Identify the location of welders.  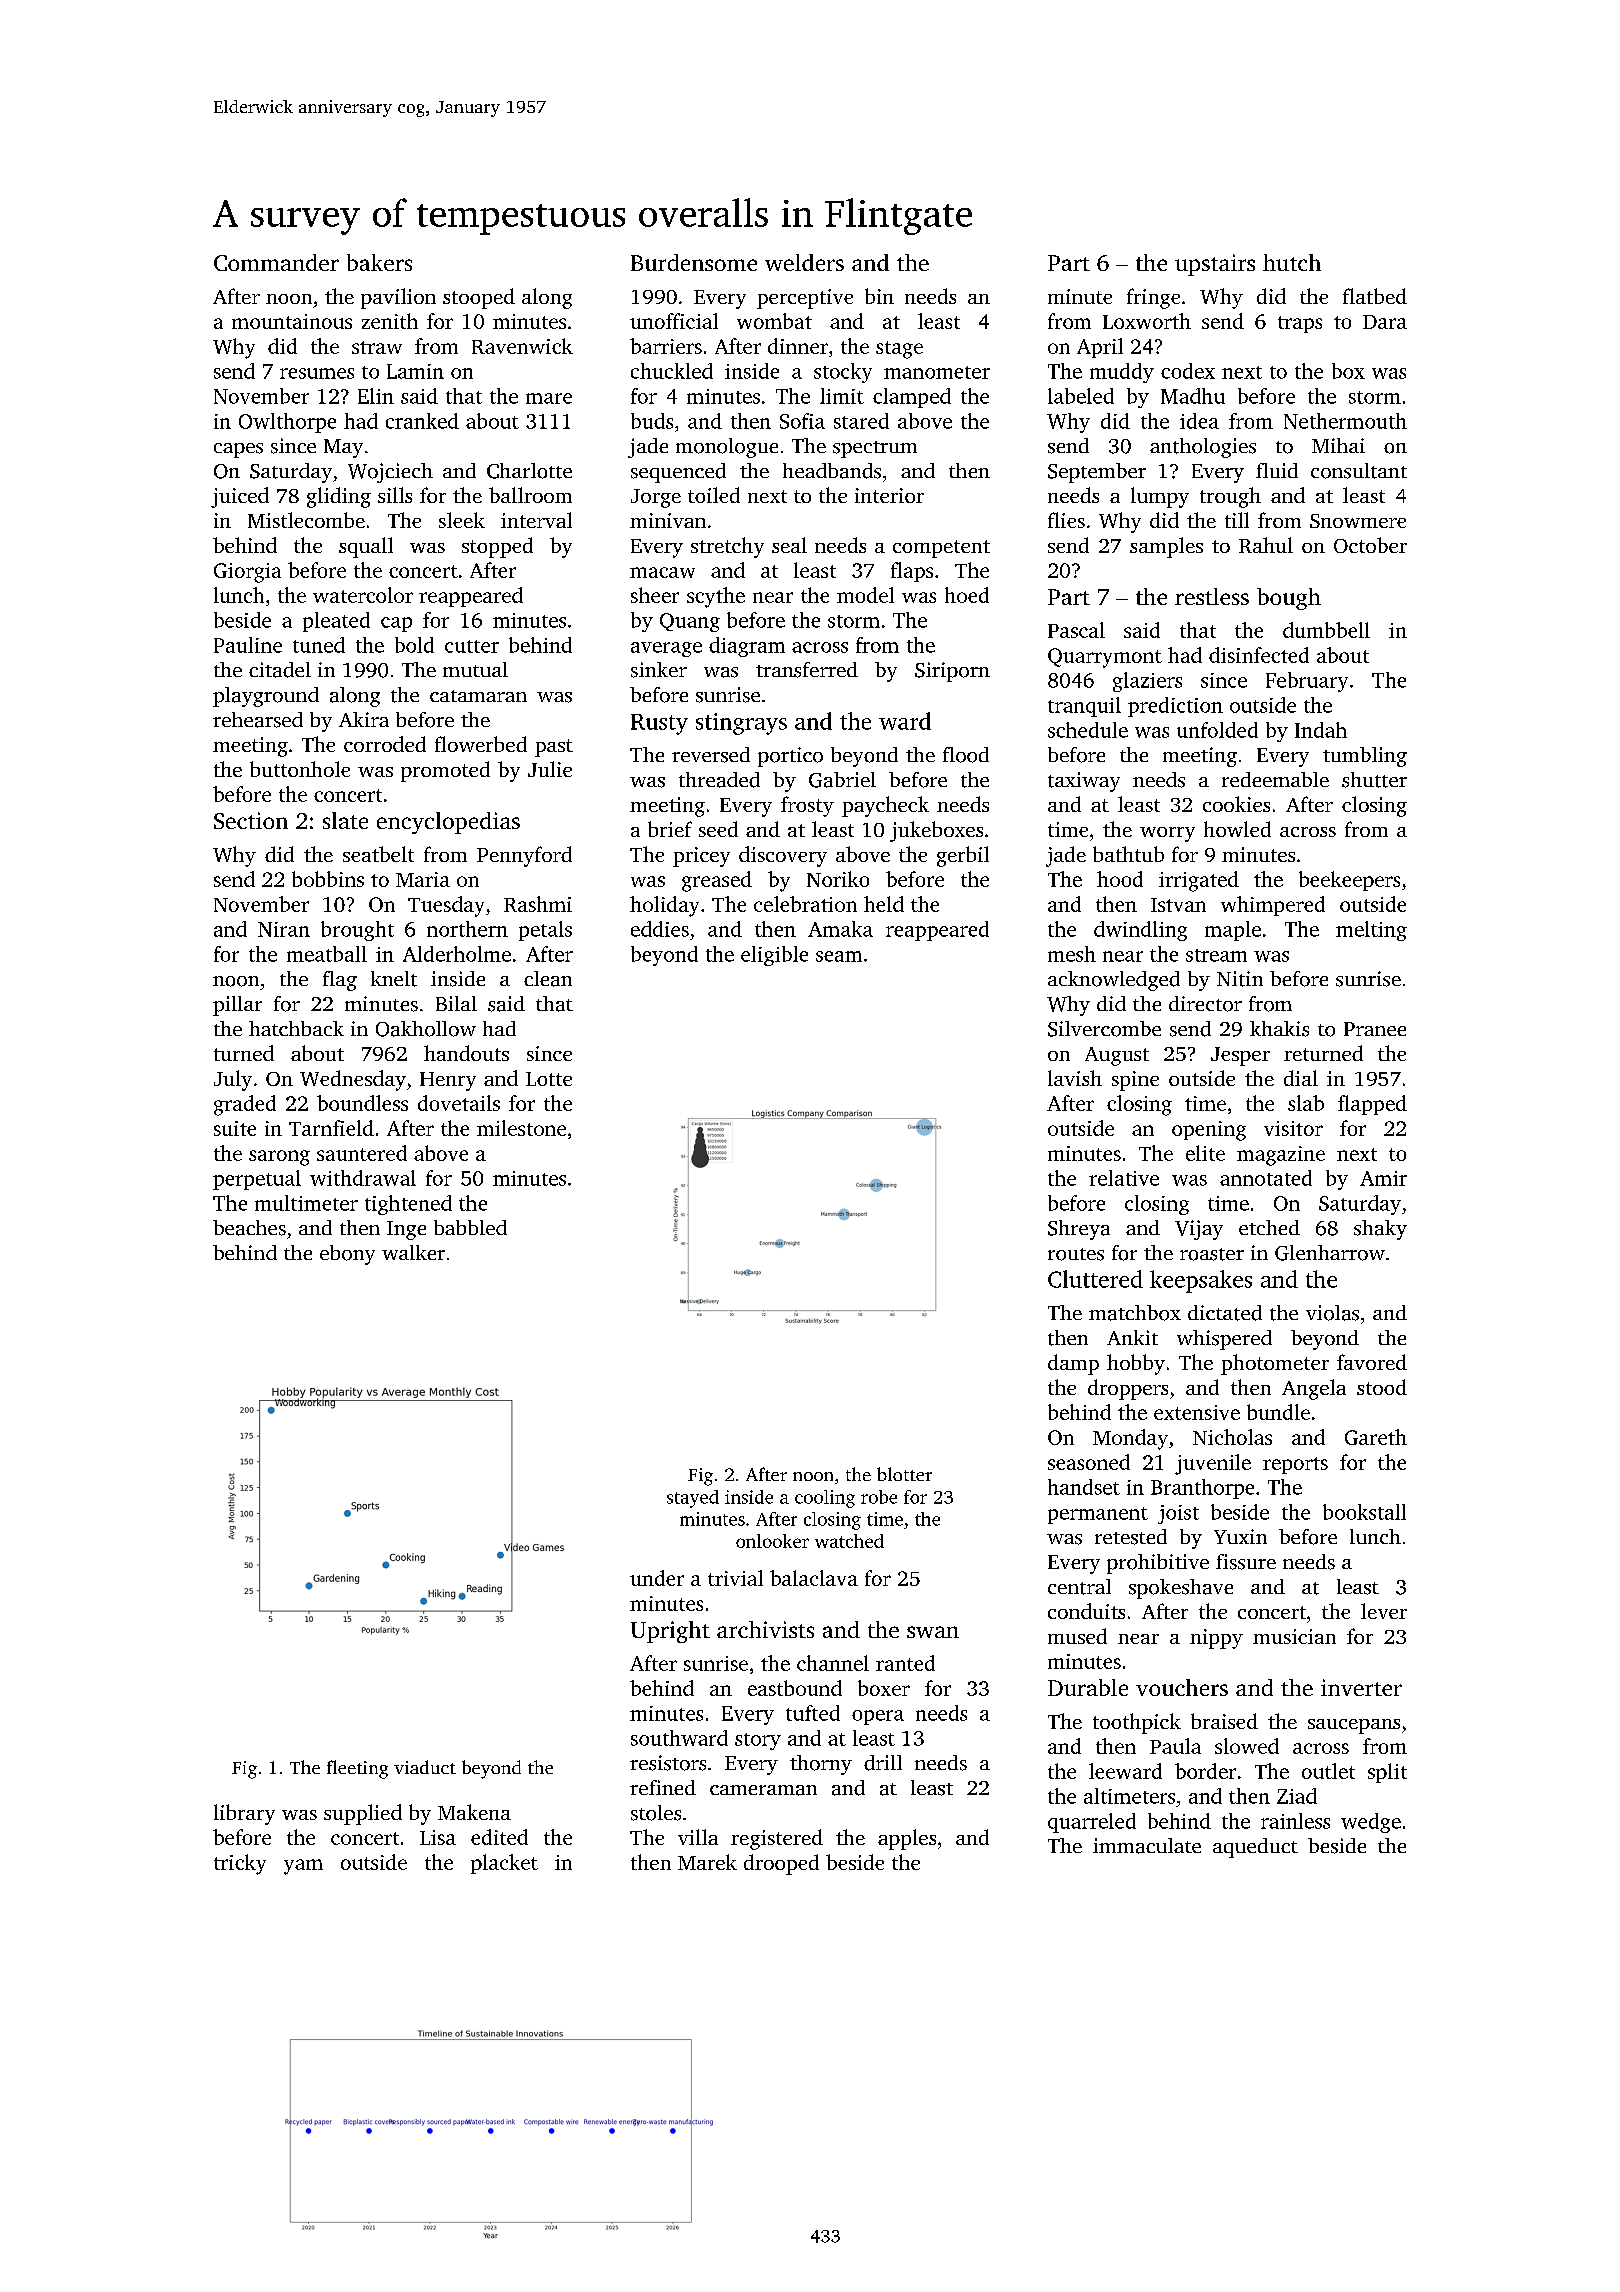
(804, 262).
